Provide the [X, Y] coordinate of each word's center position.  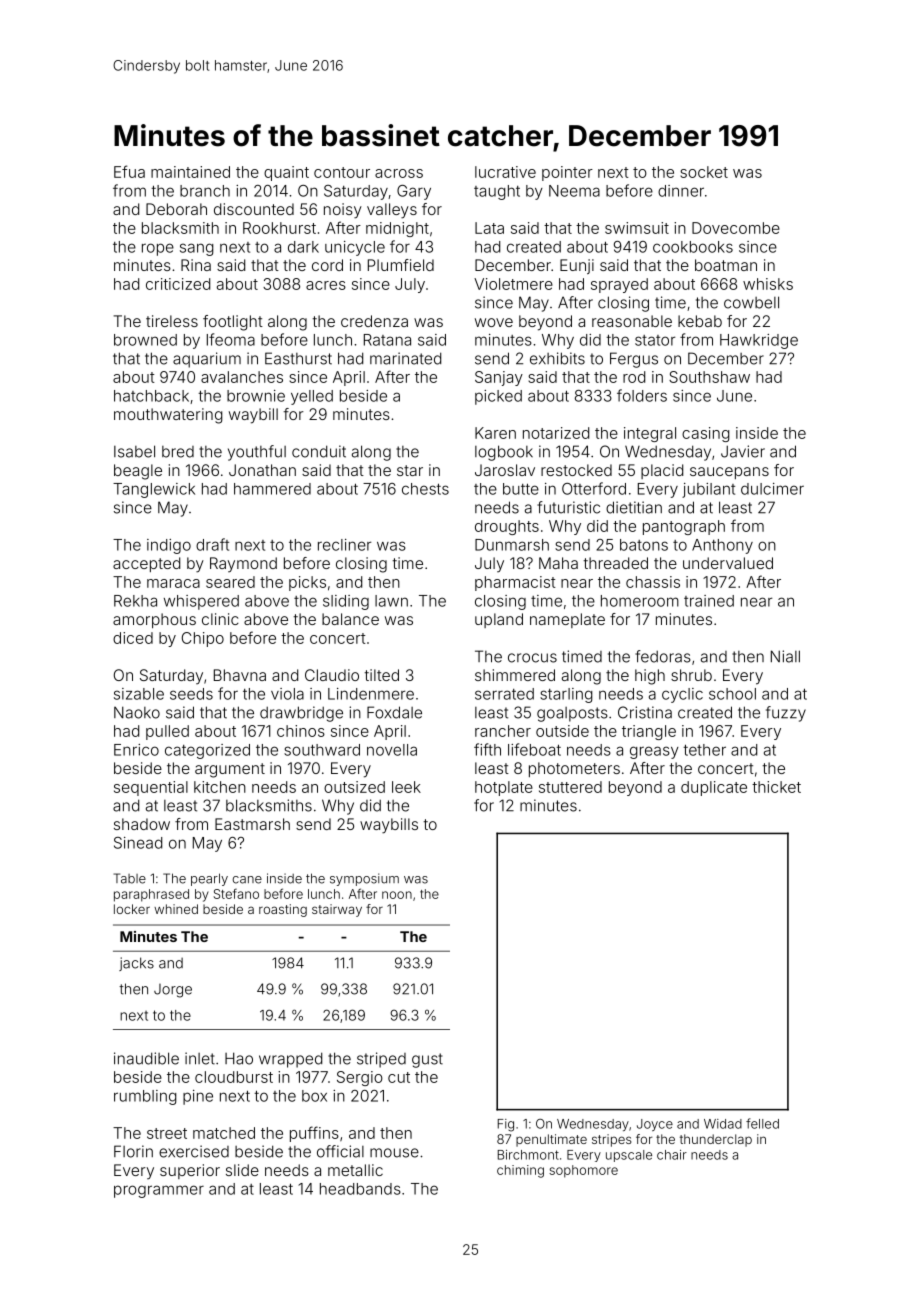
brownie [256, 396]
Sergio [360, 1078]
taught [497, 192]
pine [198, 1097]
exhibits [557, 358]
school [732, 694]
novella [392, 750]
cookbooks [693, 247]
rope [158, 249]
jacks [136, 964]
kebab [700, 321]
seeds [191, 694]
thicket [776, 787]
